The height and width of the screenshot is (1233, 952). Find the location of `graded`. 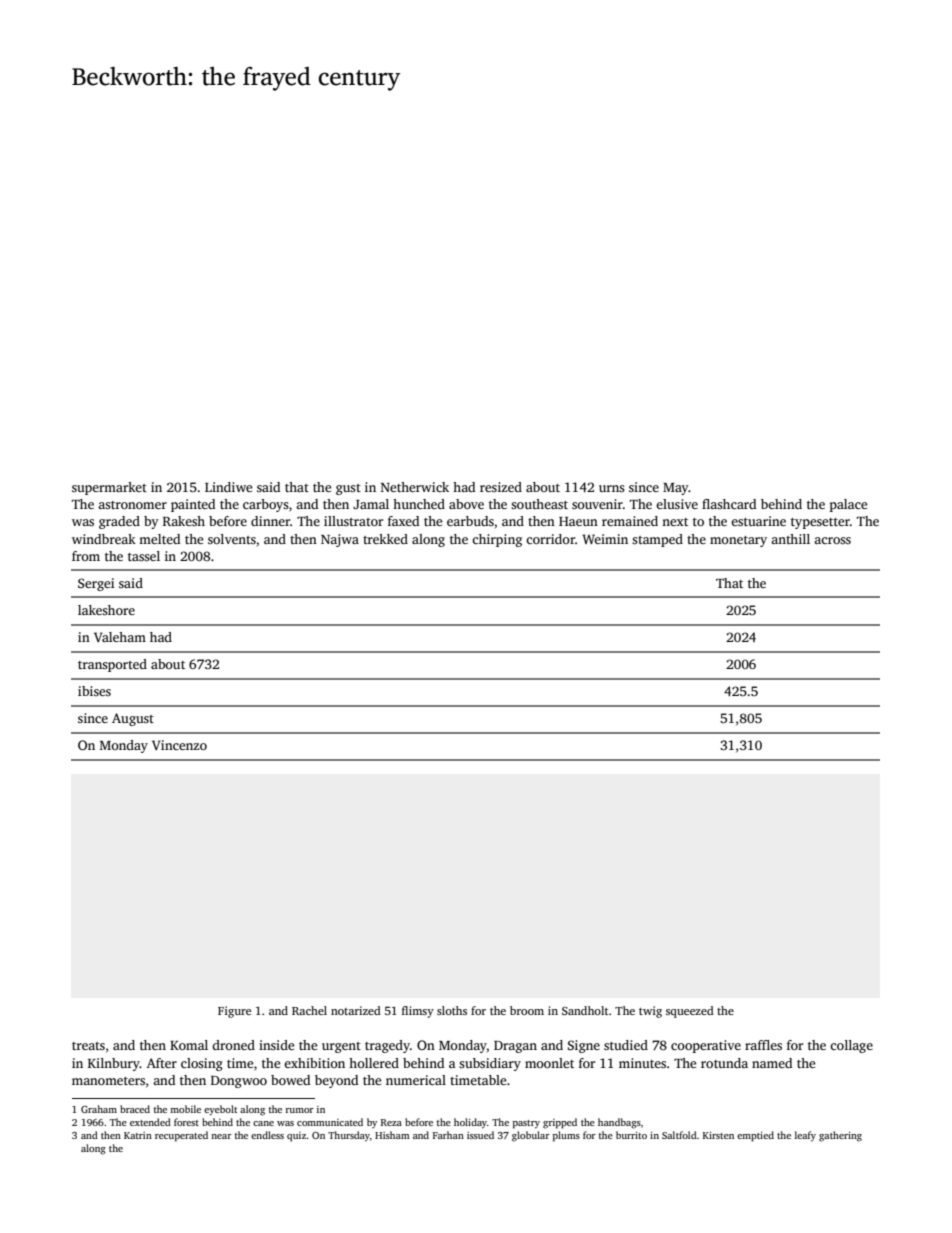

graded is located at coordinates (119, 522).
